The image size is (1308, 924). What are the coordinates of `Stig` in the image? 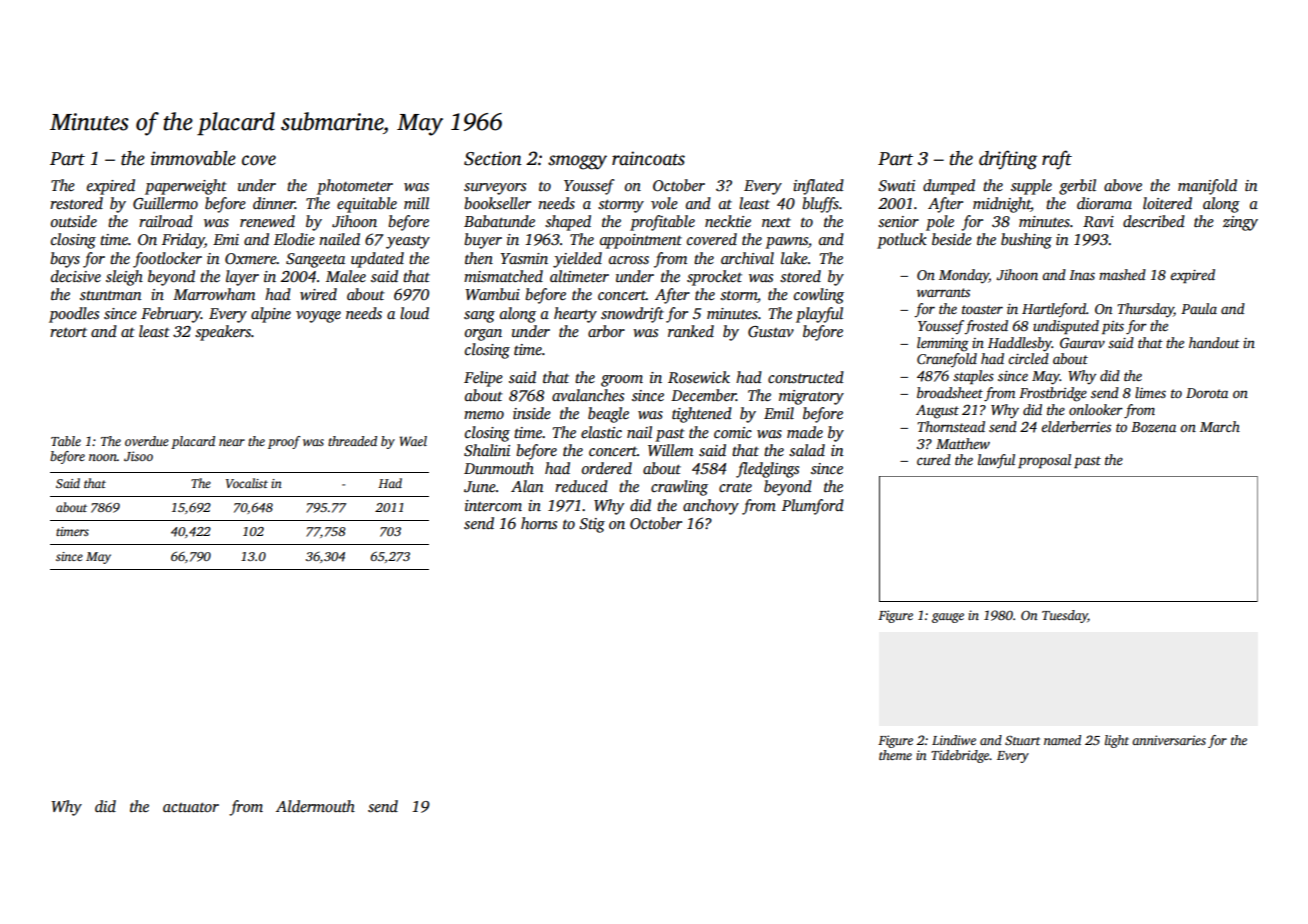 It's located at (592, 525).
